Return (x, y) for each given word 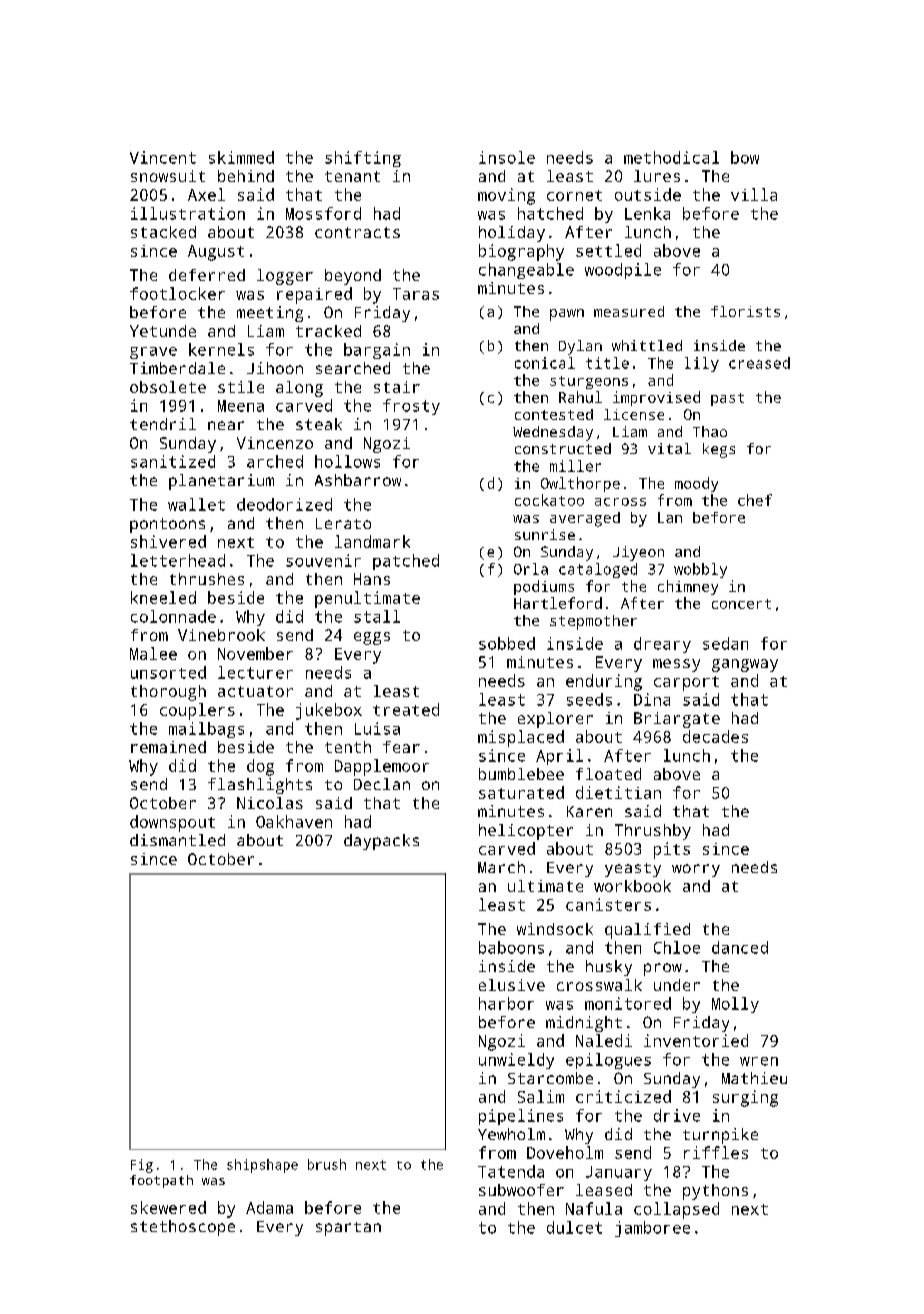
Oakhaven (294, 821)
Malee (153, 653)
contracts (357, 232)
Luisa (377, 728)
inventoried (696, 1040)
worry (696, 870)
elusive (512, 985)
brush (327, 1164)
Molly (735, 1005)
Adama (269, 1207)
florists (745, 311)
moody (696, 484)
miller (575, 466)
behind (246, 176)
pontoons (167, 525)
